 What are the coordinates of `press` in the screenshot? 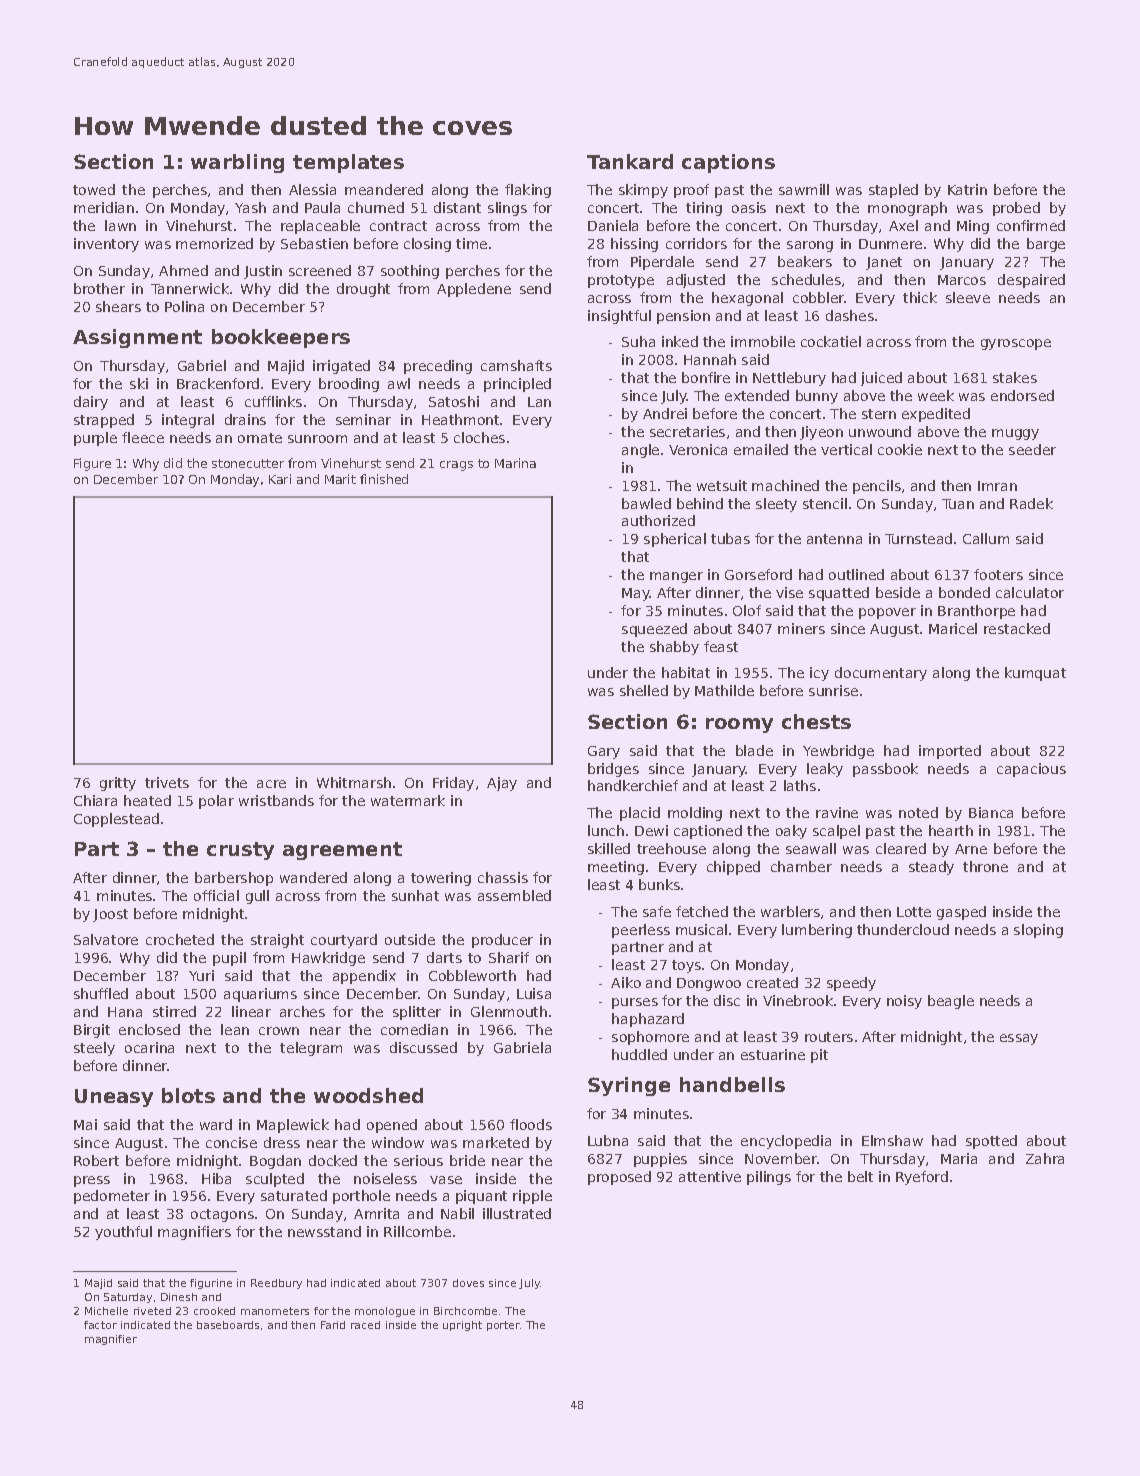 It's located at (92, 1181).
